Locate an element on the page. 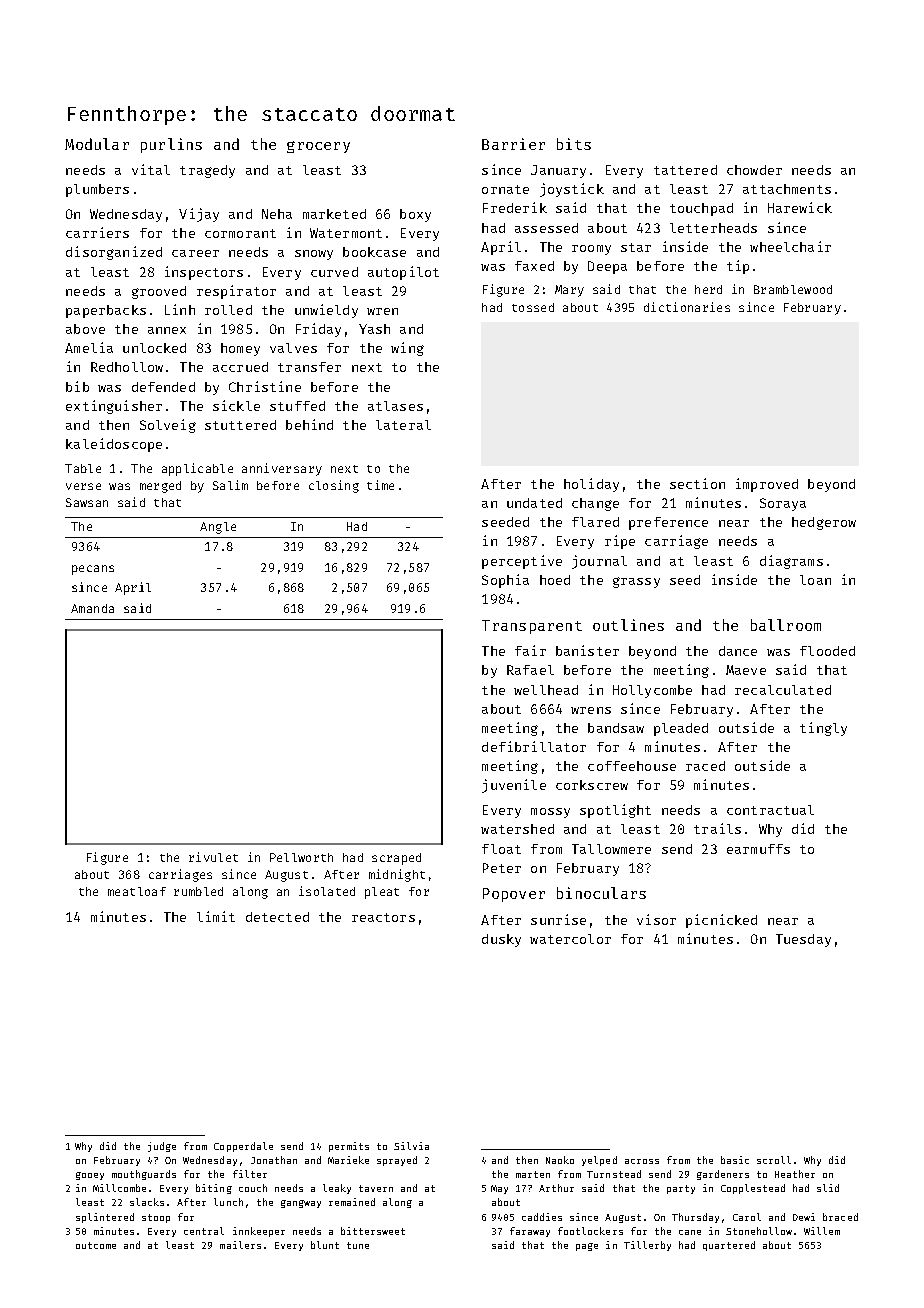 This page has width=924, height=1308. star is located at coordinates (636, 247).
